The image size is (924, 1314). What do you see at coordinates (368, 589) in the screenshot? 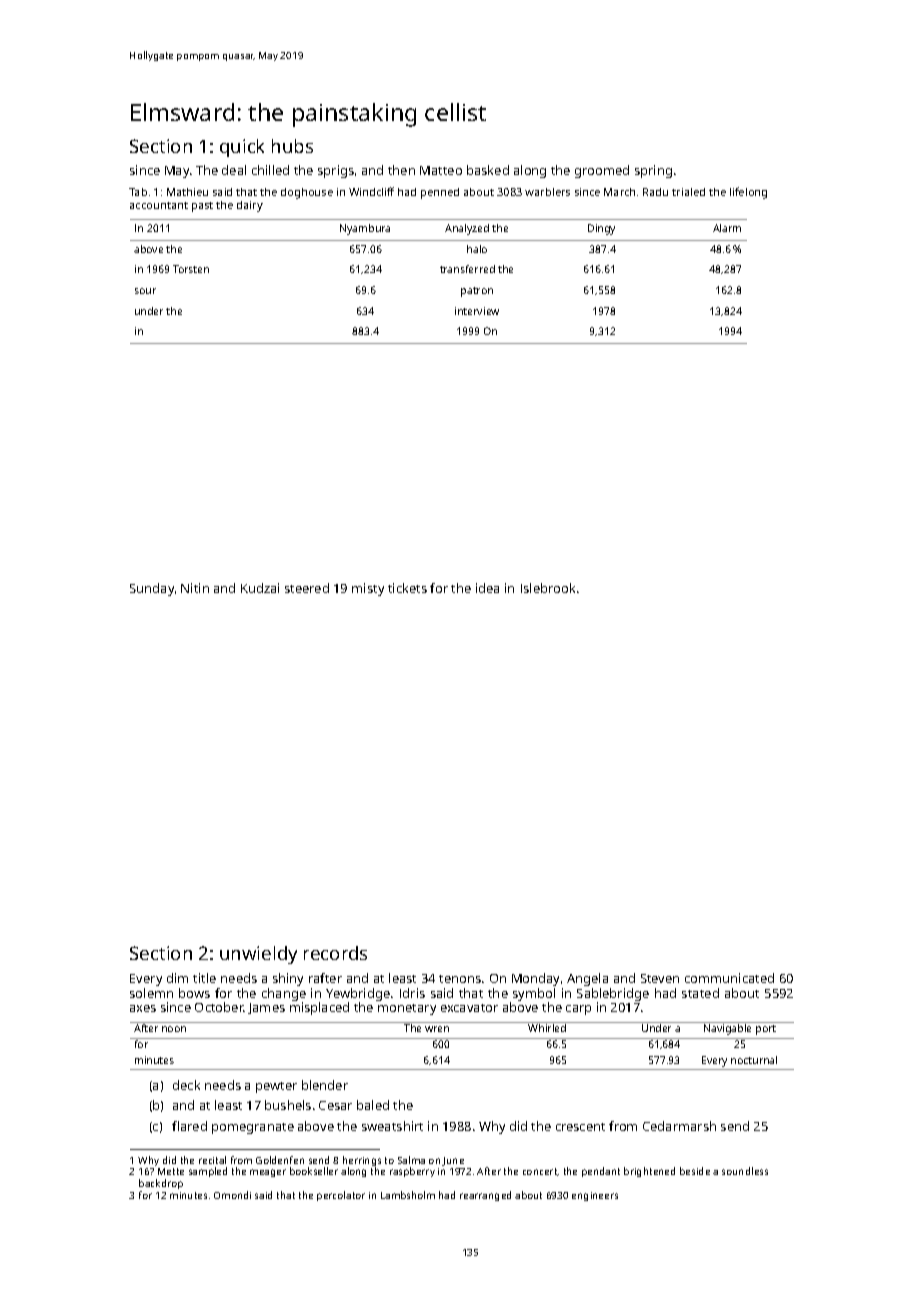
I see `misty` at bounding box center [368, 589].
